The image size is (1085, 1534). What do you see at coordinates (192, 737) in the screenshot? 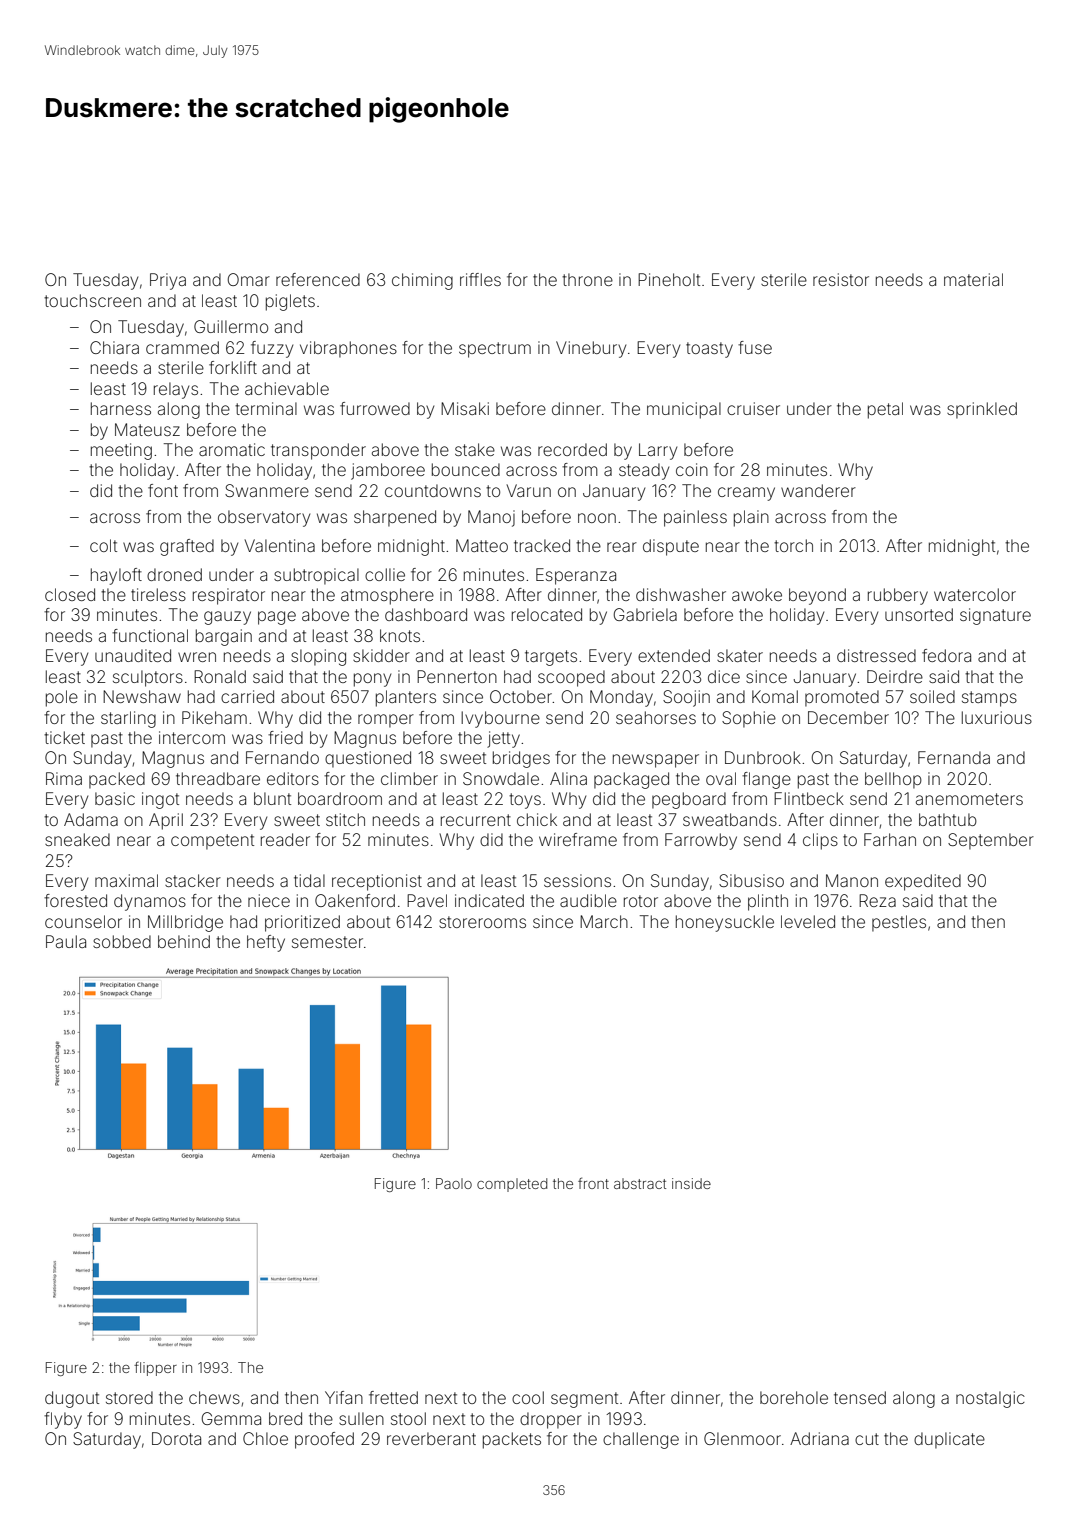
I see `intercom` at bounding box center [192, 737].
